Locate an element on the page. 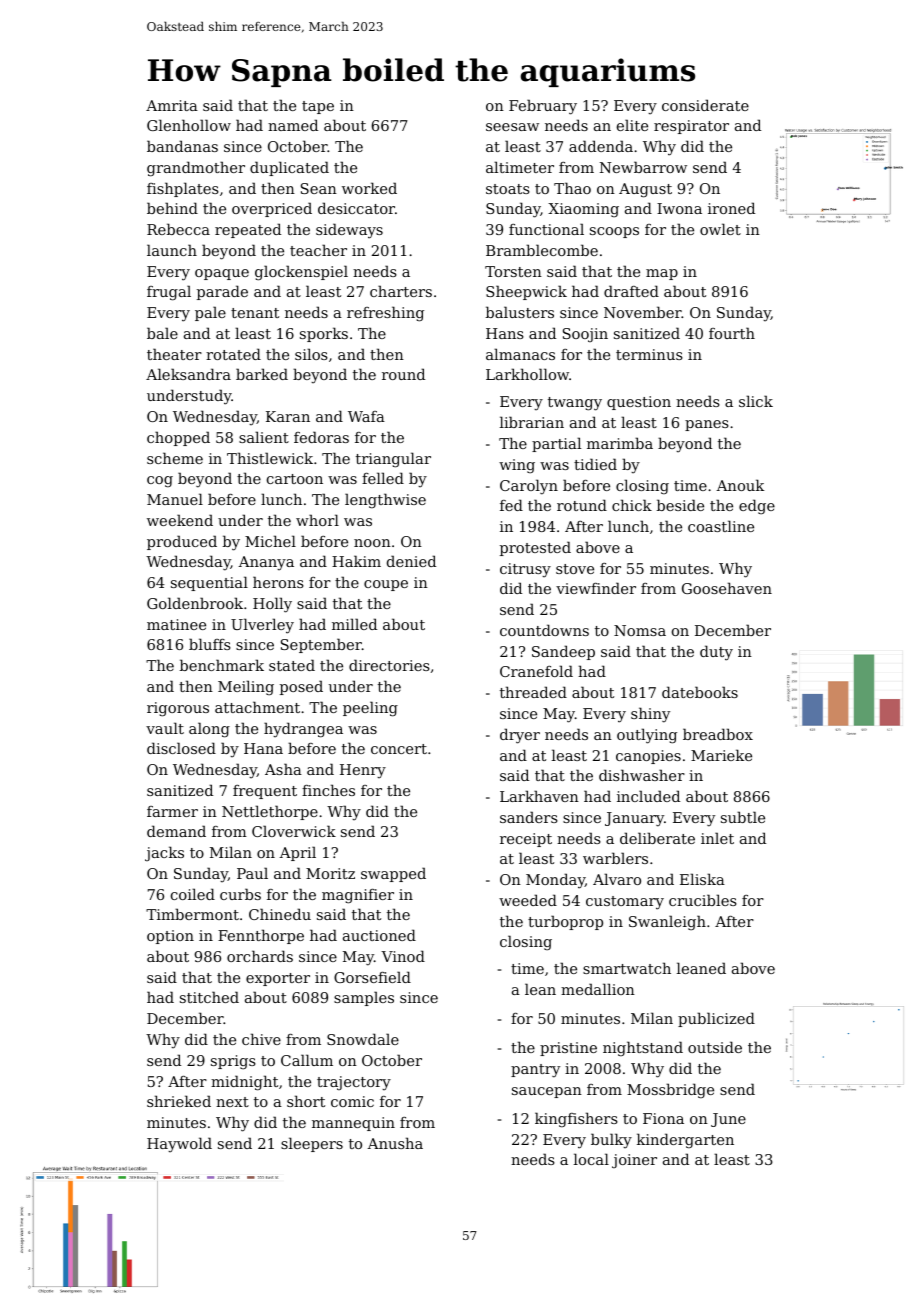  short is located at coordinates (306, 1101).
